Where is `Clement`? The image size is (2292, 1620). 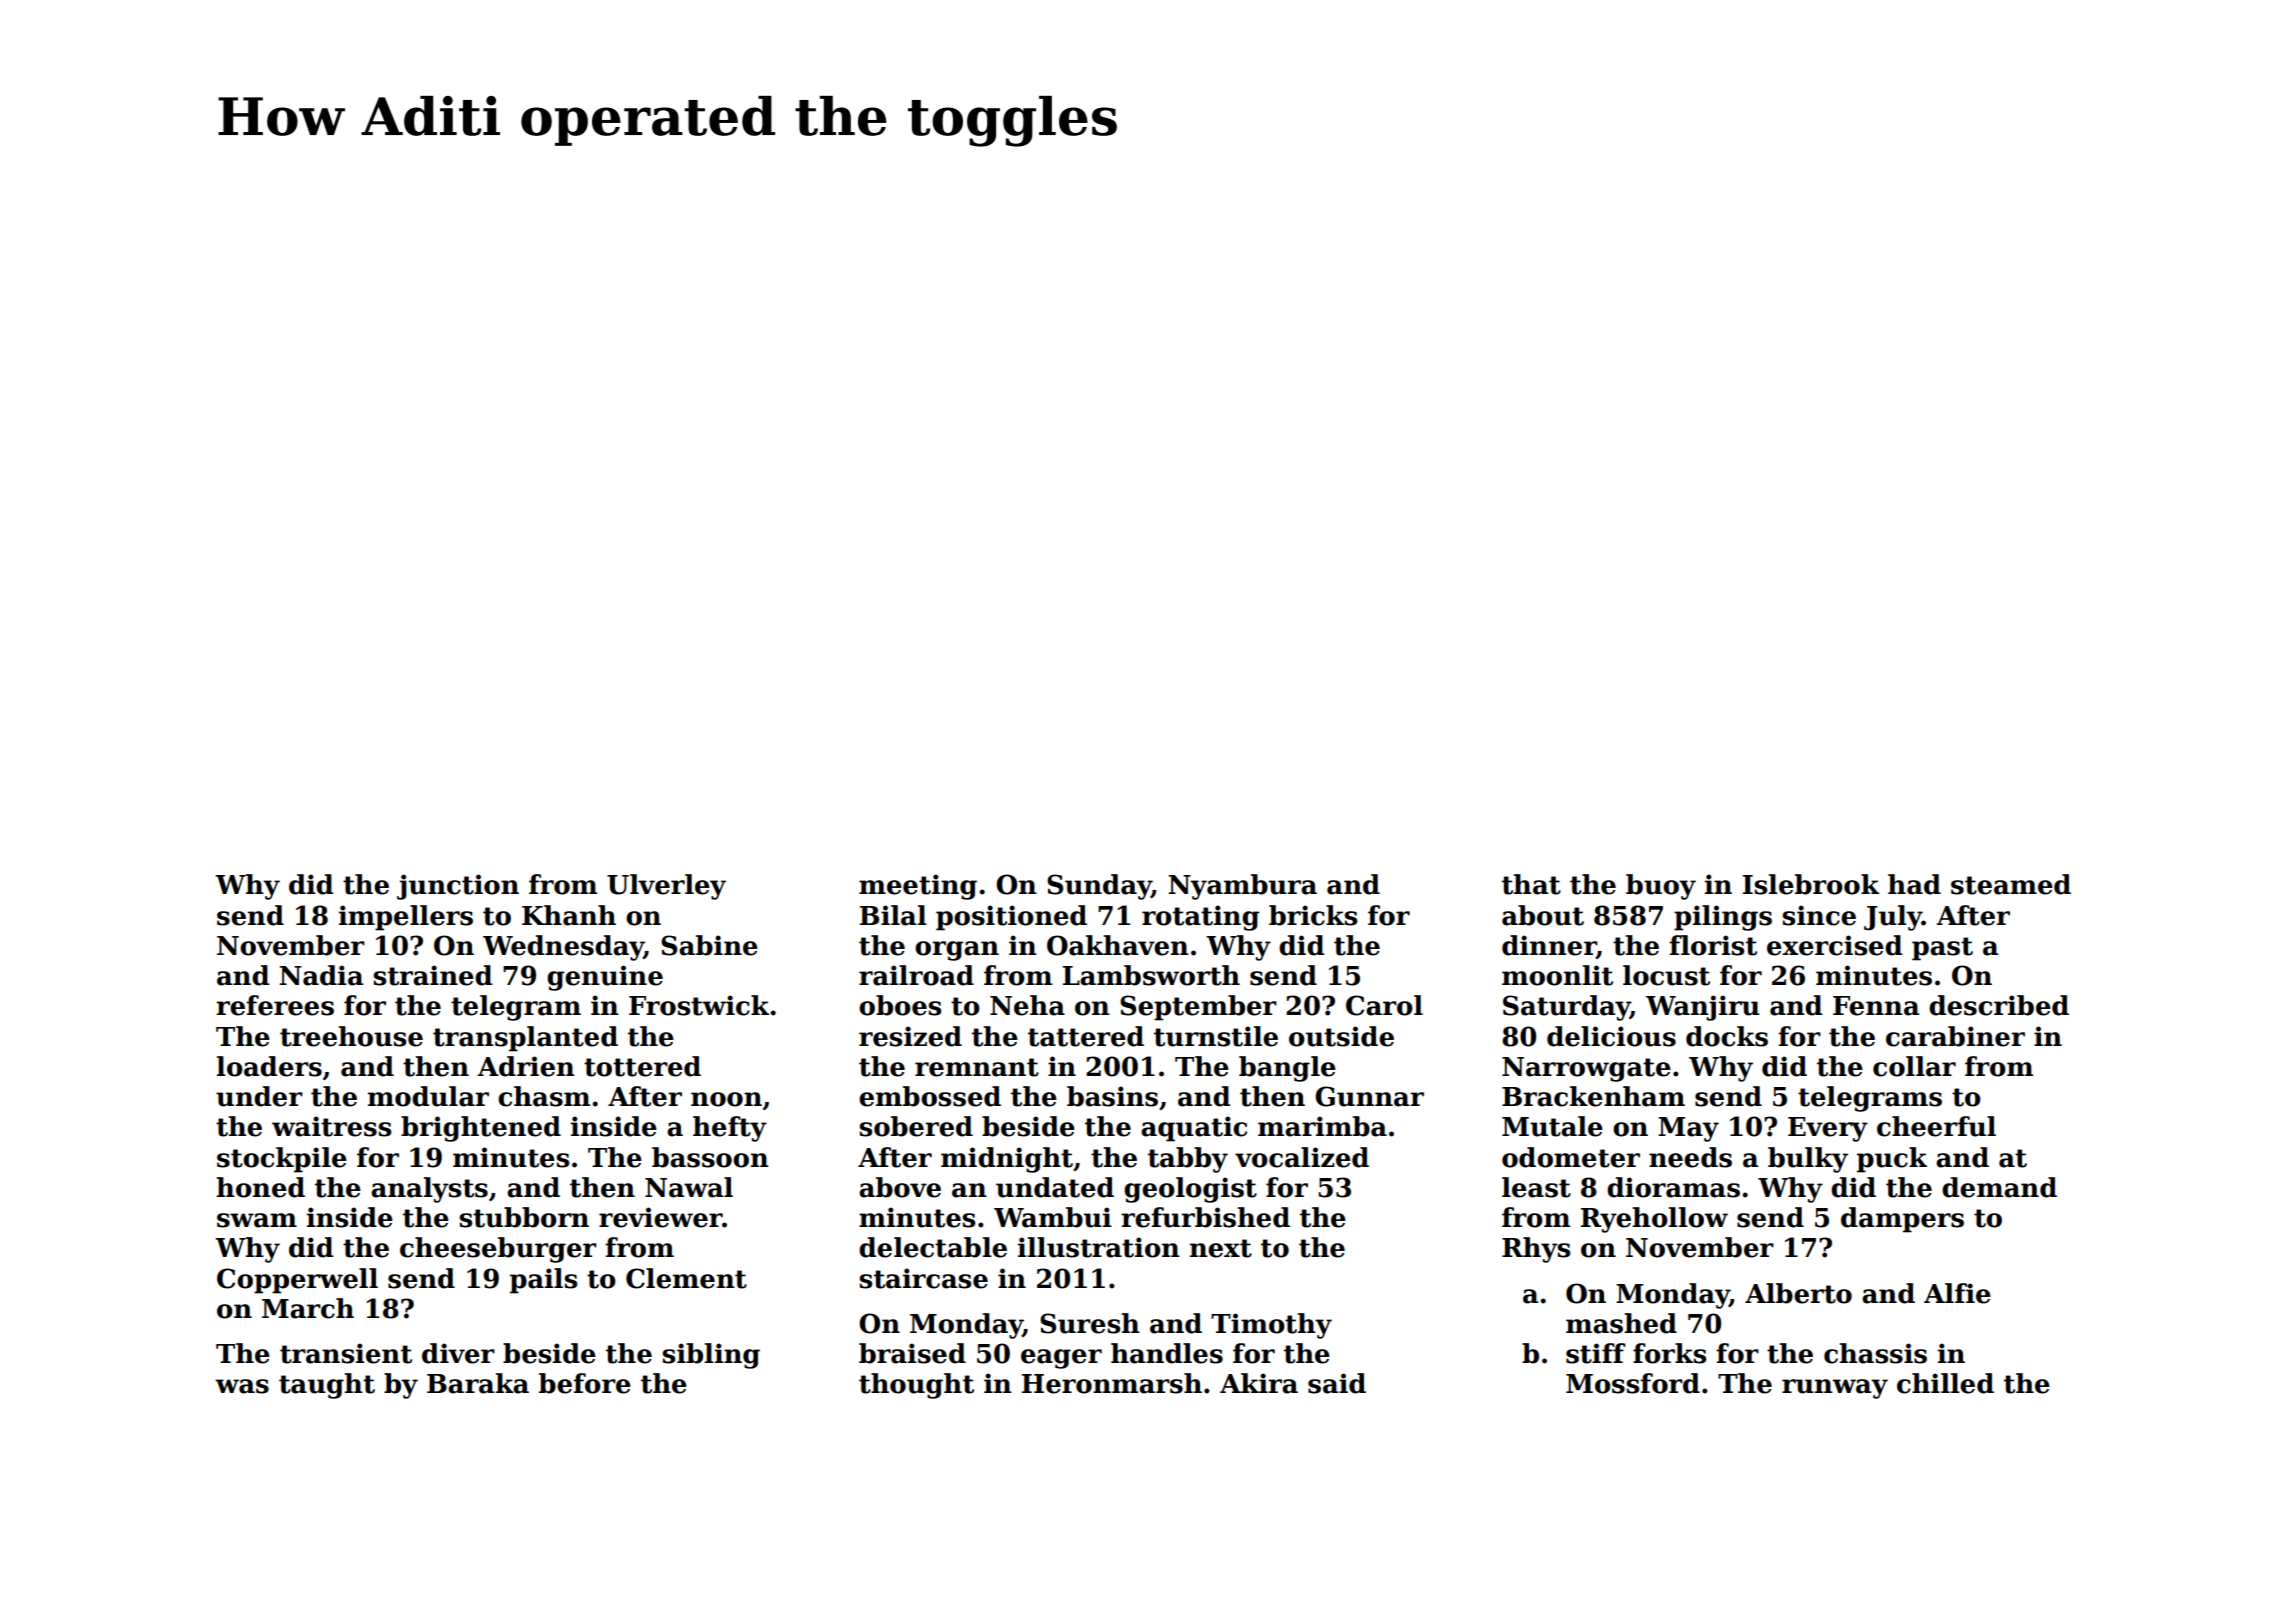 Clement is located at coordinates (686, 1278).
